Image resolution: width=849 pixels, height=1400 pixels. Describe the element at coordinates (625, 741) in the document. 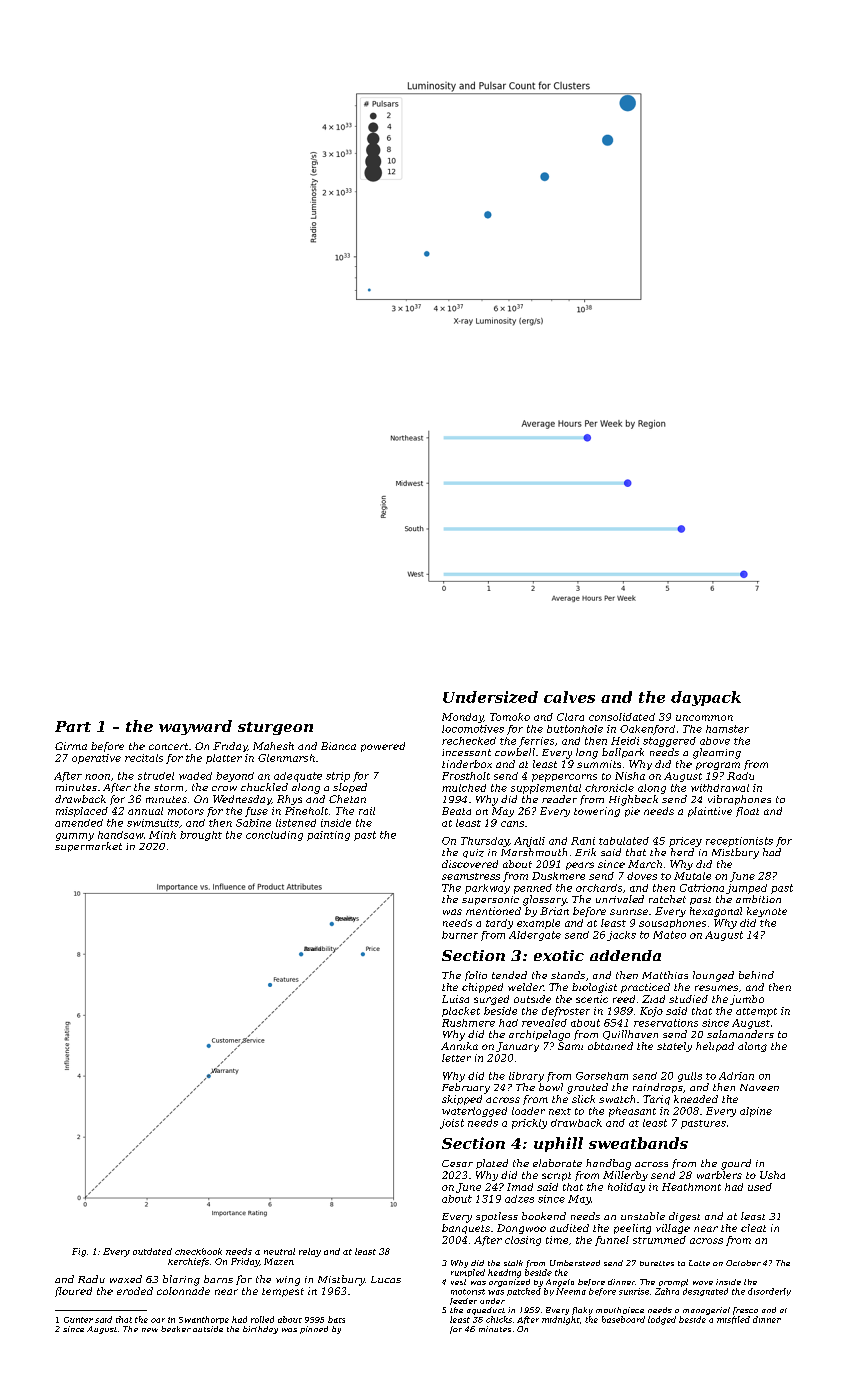

I see `Heidi` at that location.
